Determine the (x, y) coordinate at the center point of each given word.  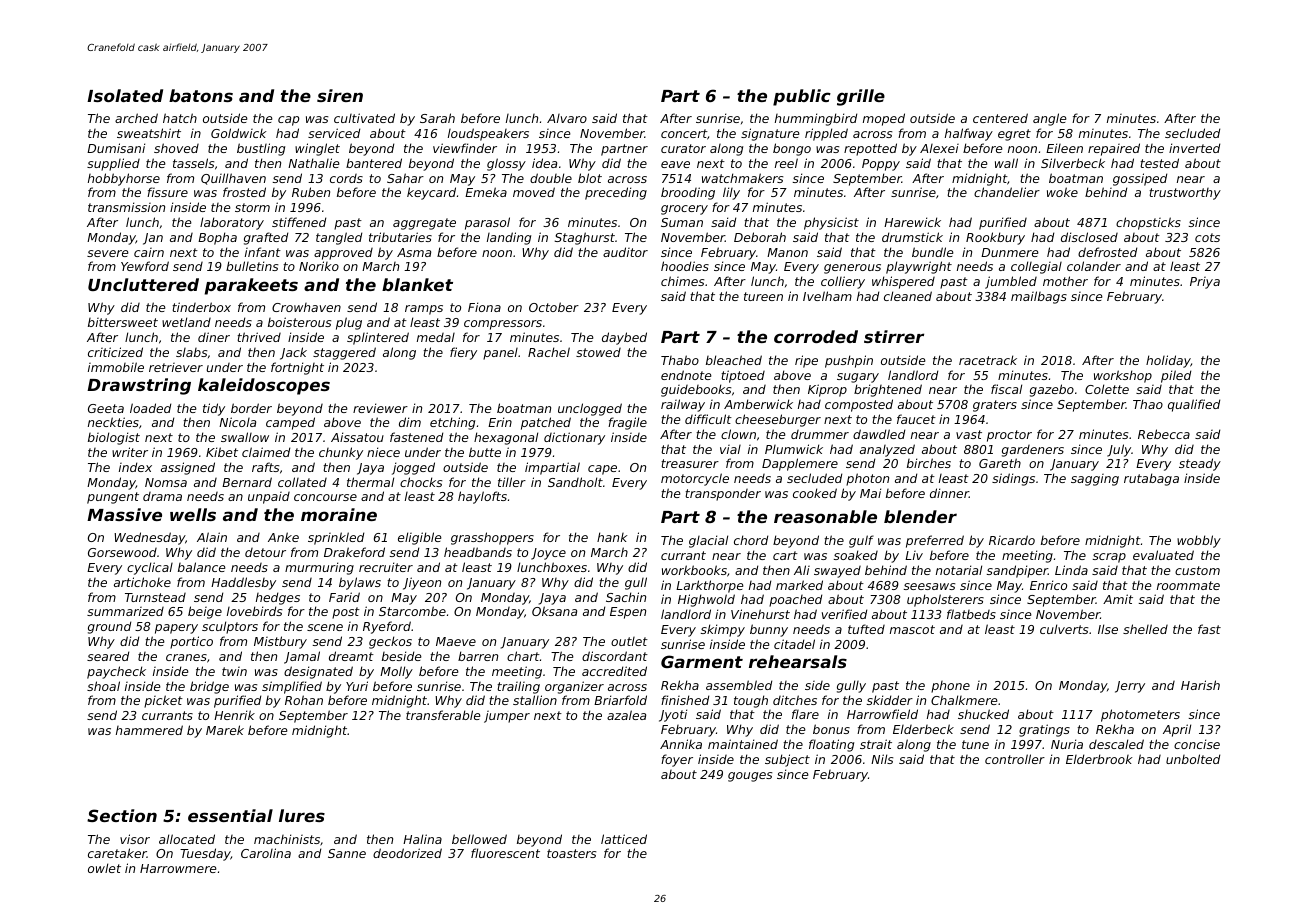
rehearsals (798, 661)
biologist (114, 438)
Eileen (1064, 148)
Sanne (347, 853)
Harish (1200, 685)
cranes (186, 657)
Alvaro (567, 118)
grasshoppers (492, 538)
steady (1200, 464)
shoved (176, 148)
